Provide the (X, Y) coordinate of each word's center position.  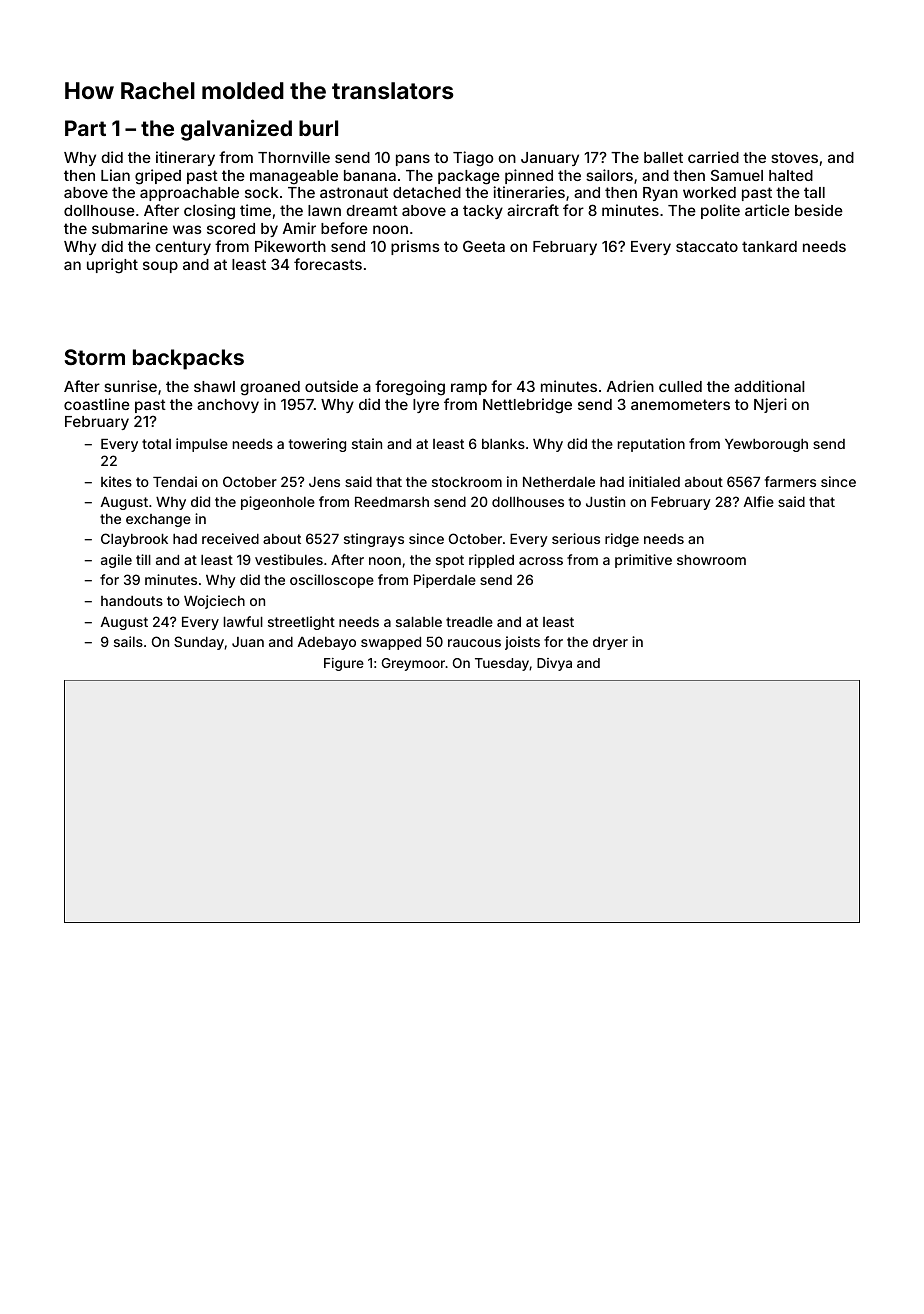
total (156, 444)
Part (85, 128)
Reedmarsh (392, 502)
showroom (711, 560)
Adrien (630, 386)
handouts (132, 601)
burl (318, 128)
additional (769, 386)
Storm (94, 357)
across (541, 561)
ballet (663, 157)
